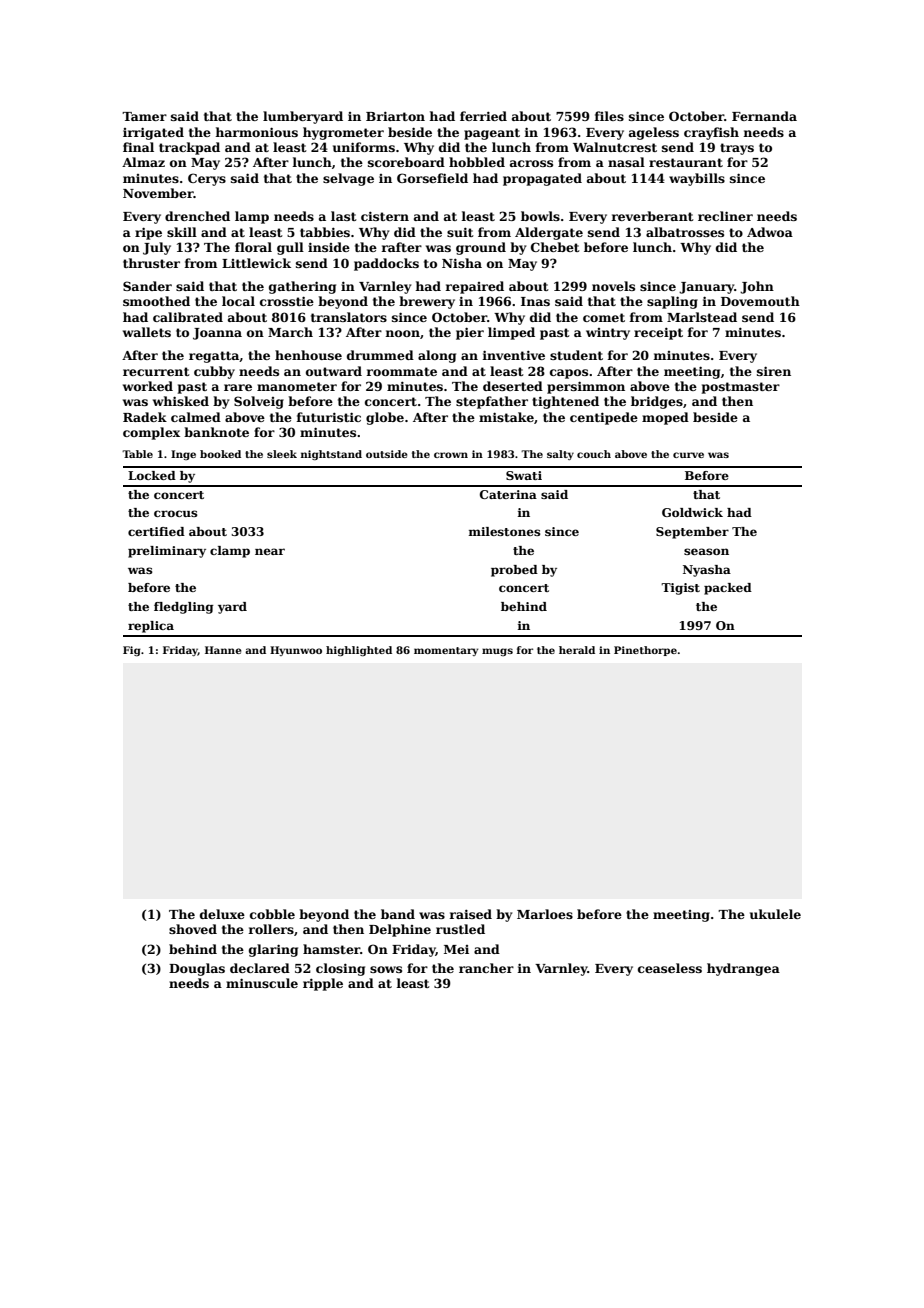  I want to click on highlighted, so click(359, 651).
